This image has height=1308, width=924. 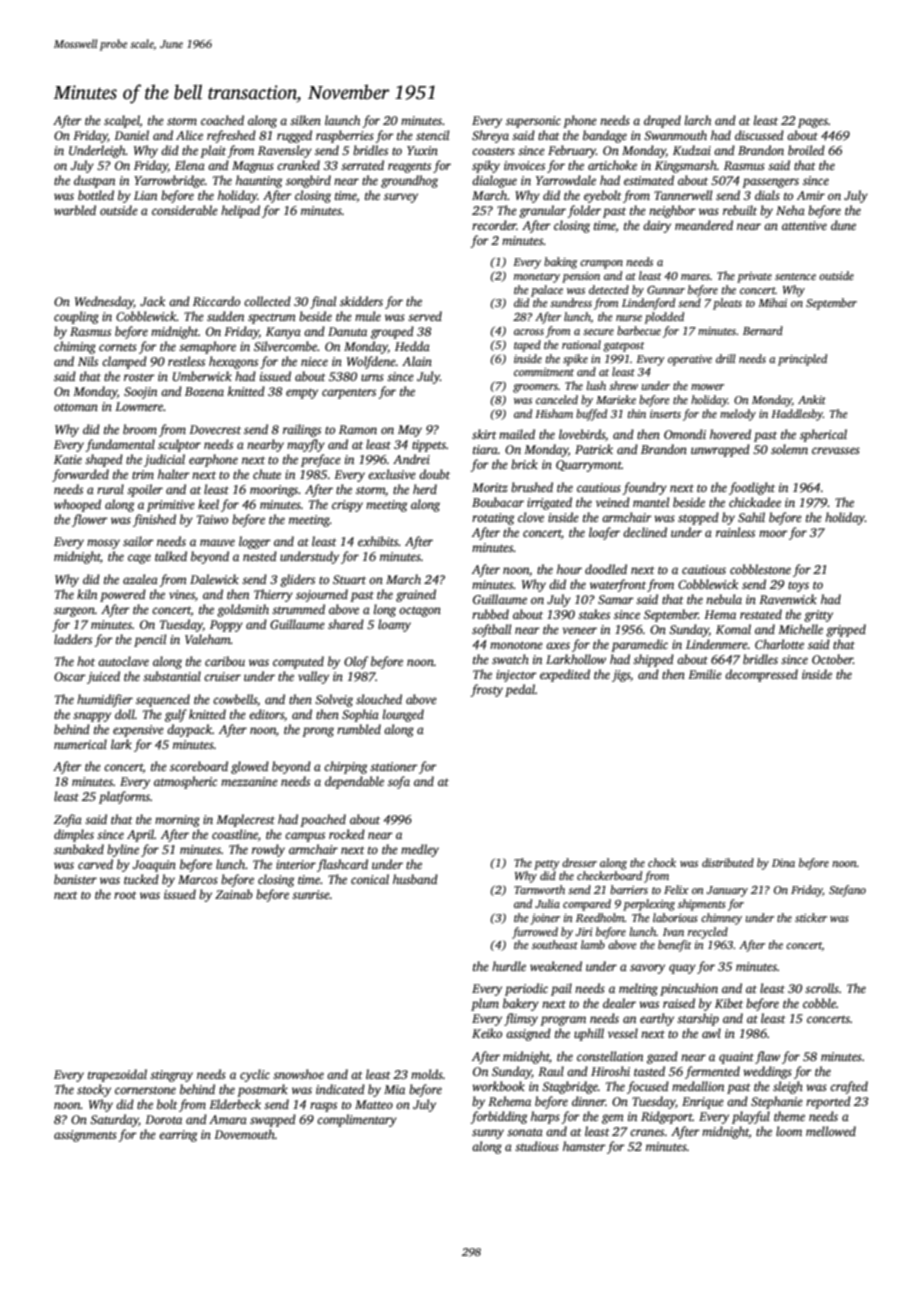 I want to click on Andrei, so click(x=411, y=459).
